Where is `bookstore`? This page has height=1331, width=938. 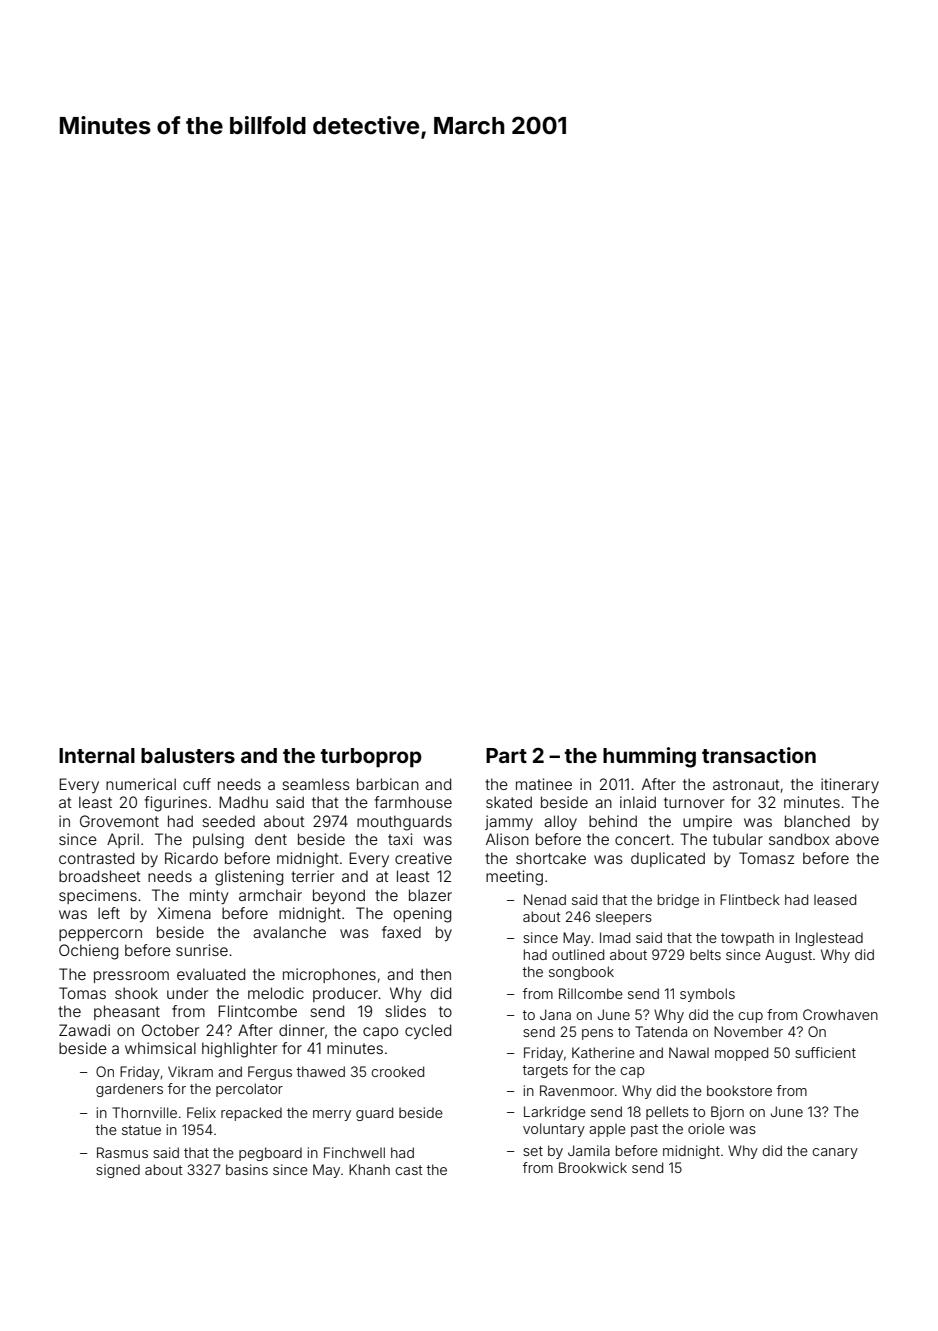 bookstore is located at coordinates (739, 1090).
